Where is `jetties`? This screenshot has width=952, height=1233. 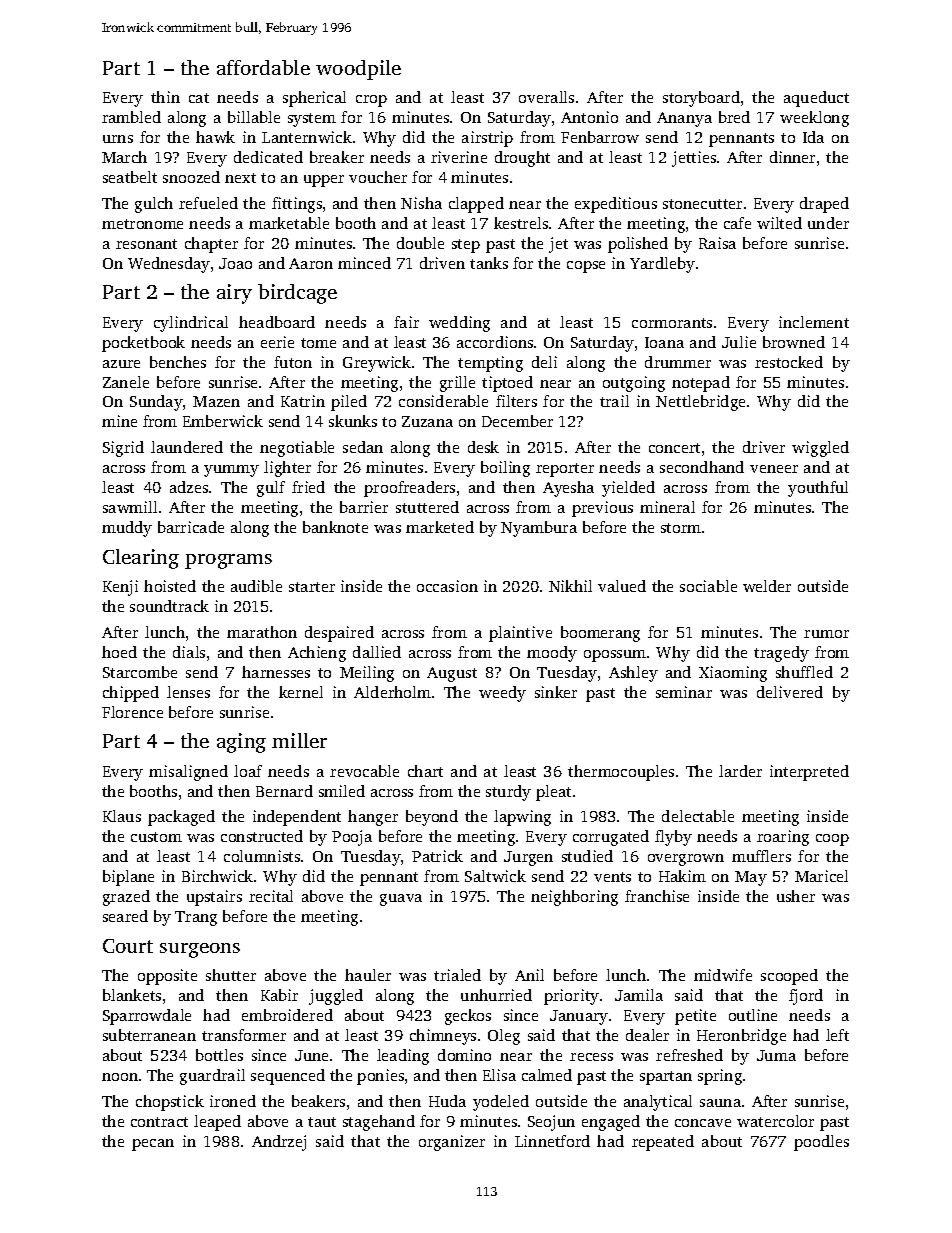 jetties is located at coordinates (694, 159).
